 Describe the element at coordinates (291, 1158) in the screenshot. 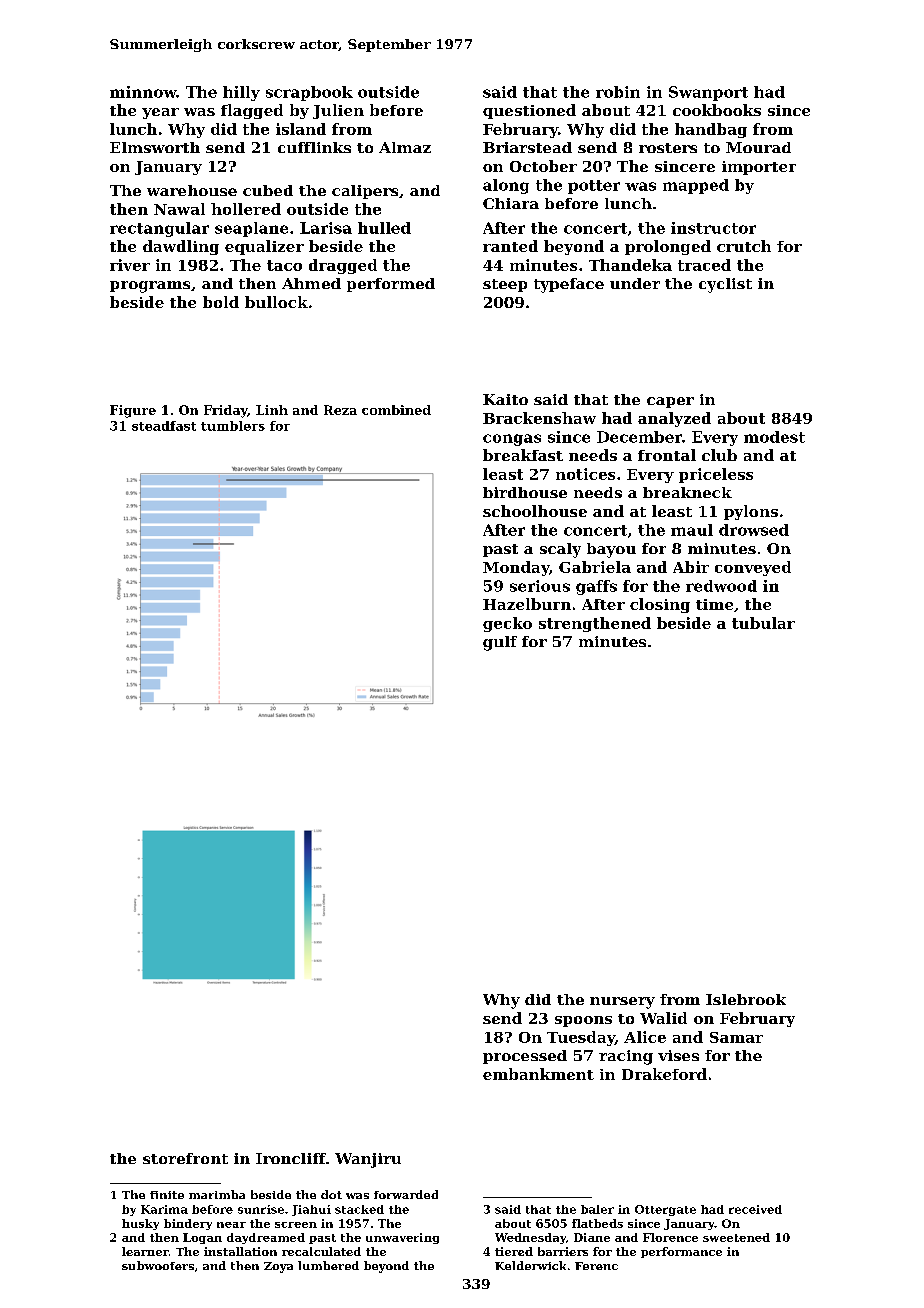

I see `Ironcliff` at that location.
